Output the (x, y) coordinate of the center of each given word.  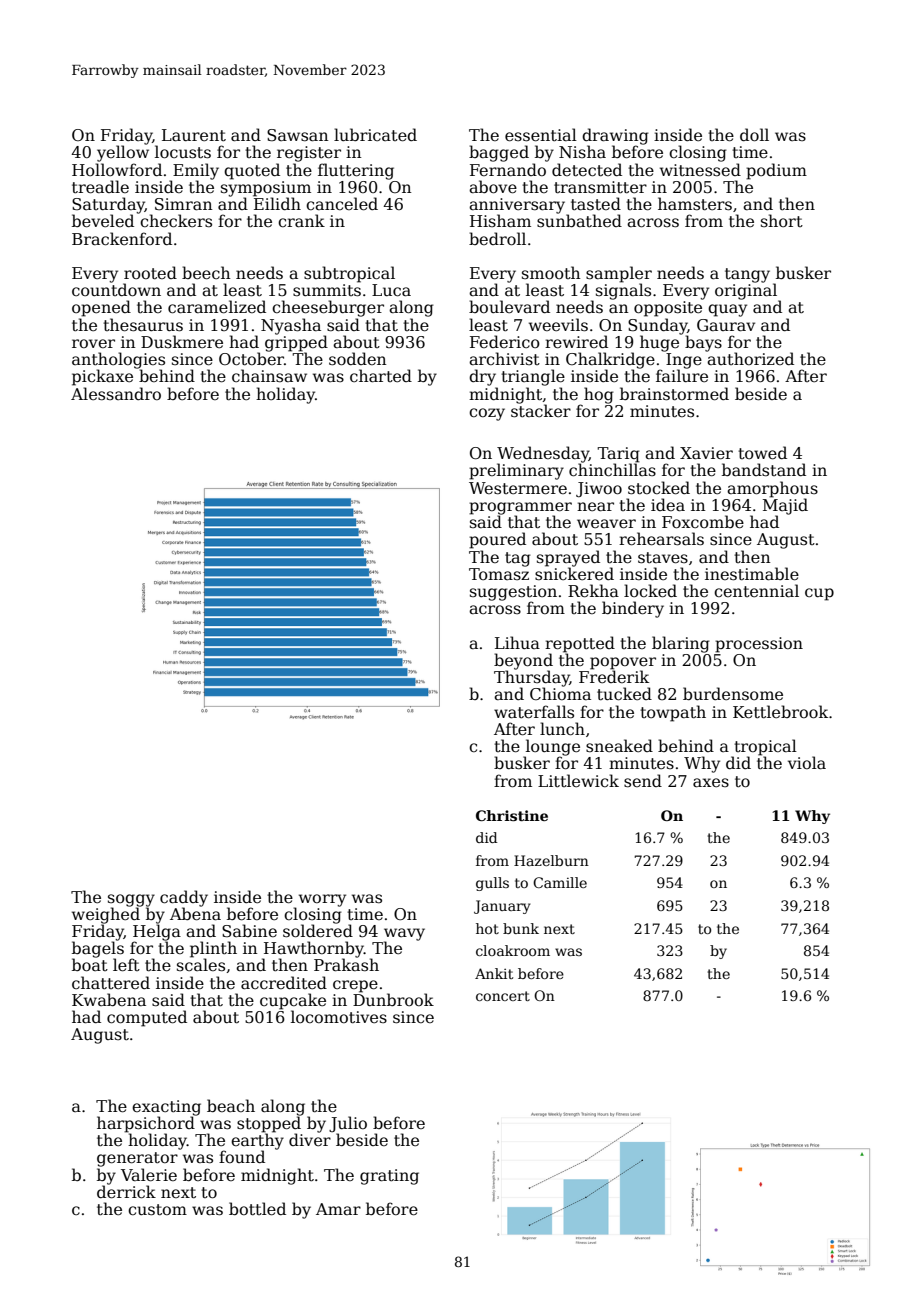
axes (711, 783)
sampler (619, 274)
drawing (615, 136)
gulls (492, 884)
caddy (184, 898)
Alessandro (116, 393)
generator (137, 1159)
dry (482, 377)
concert (503, 996)
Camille (560, 882)
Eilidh (277, 203)
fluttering (356, 171)
